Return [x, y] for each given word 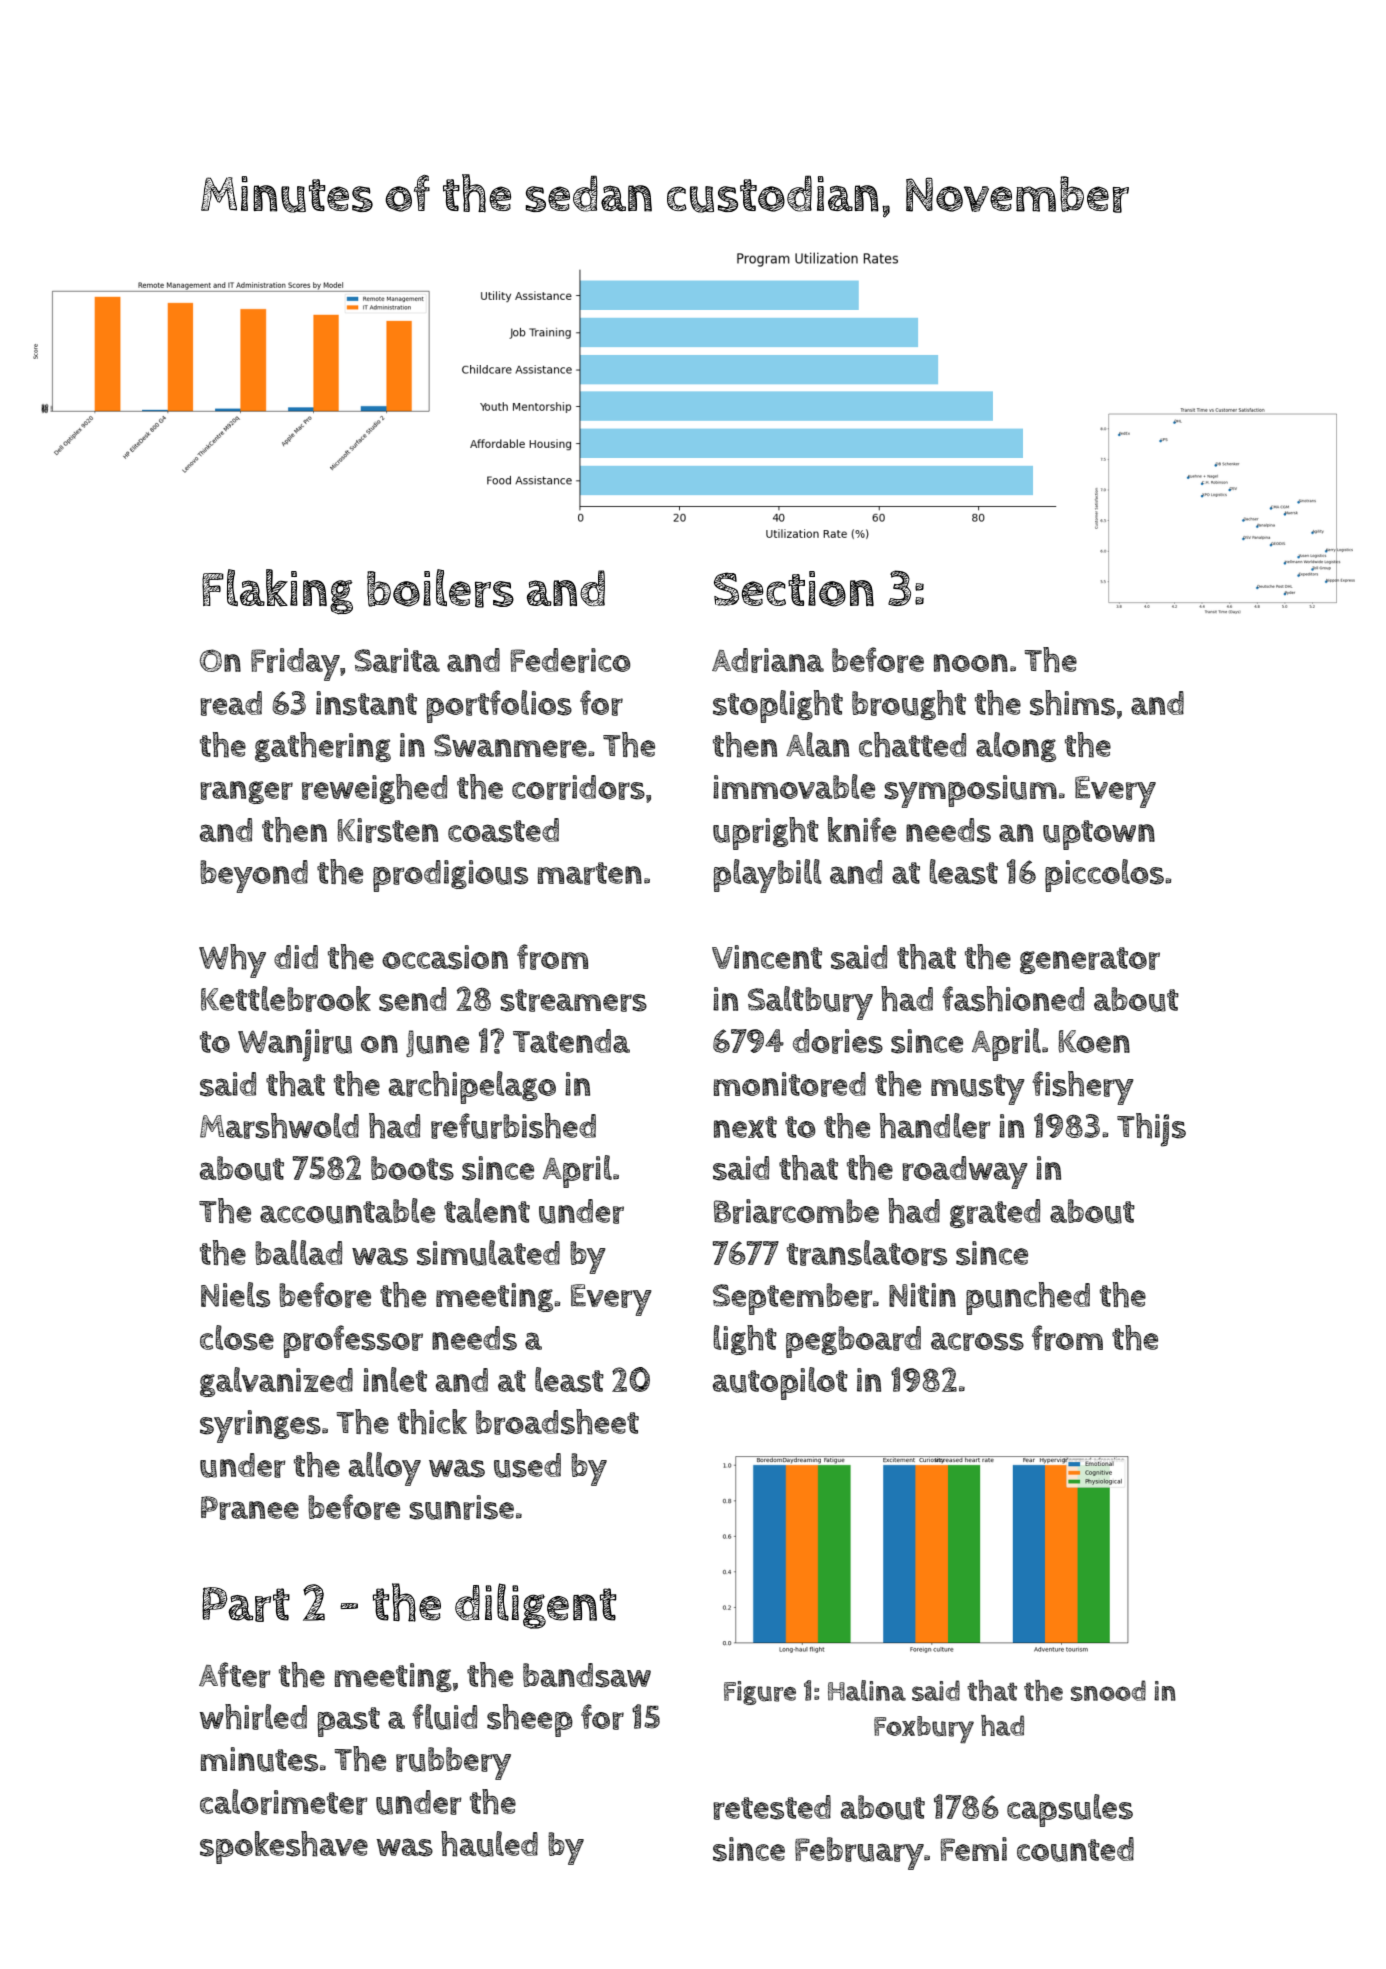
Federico [571, 660]
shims [1072, 703]
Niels [235, 1295]
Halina [867, 1690]
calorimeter [284, 1802]
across [977, 1341]
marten [590, 873]
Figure [760, 1693]
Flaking [277, 592]
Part [246, 1604]
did [296, 957]
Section [794, 589]
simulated [488, 1253]
